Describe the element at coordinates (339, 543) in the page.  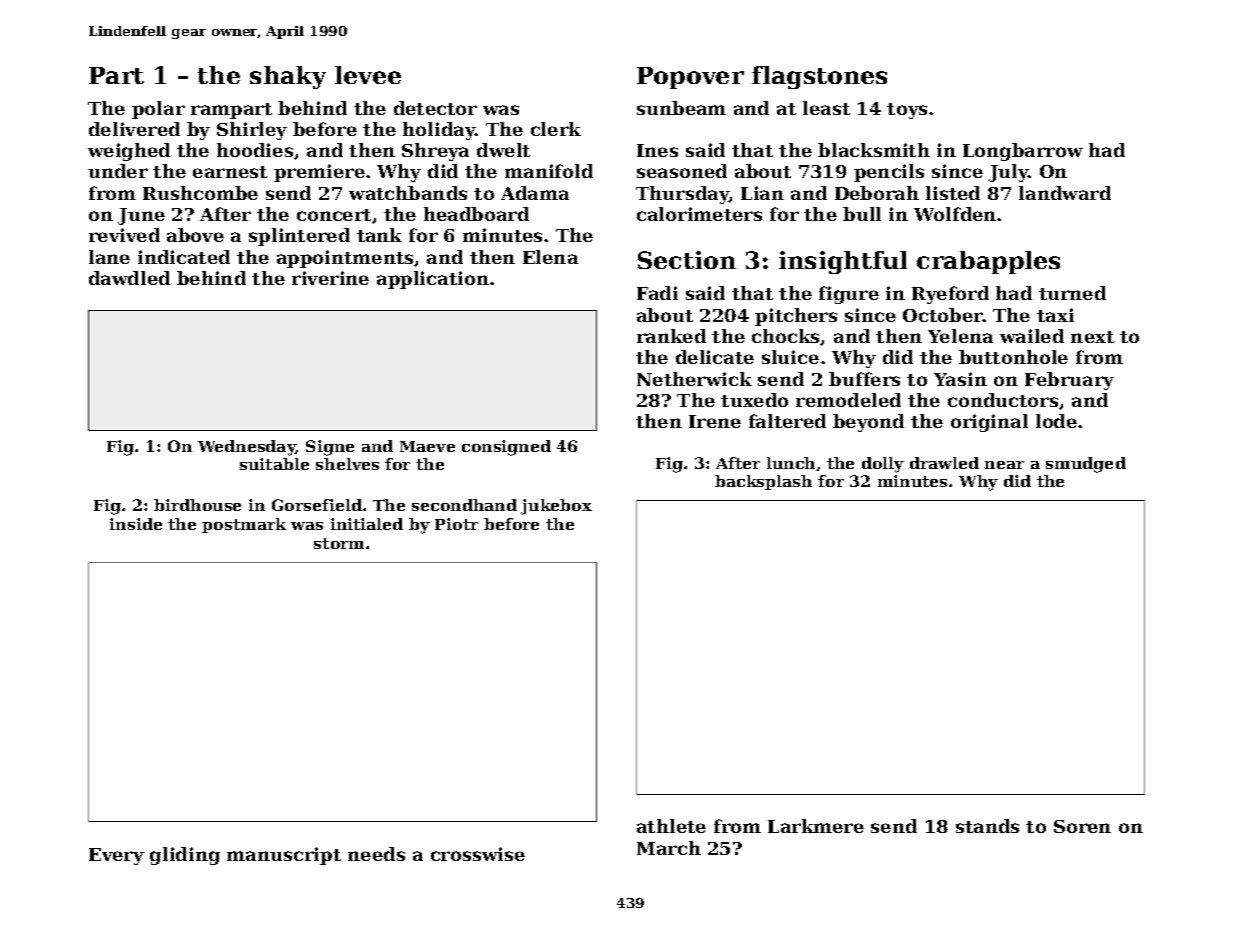
I see `storm` at that location.
